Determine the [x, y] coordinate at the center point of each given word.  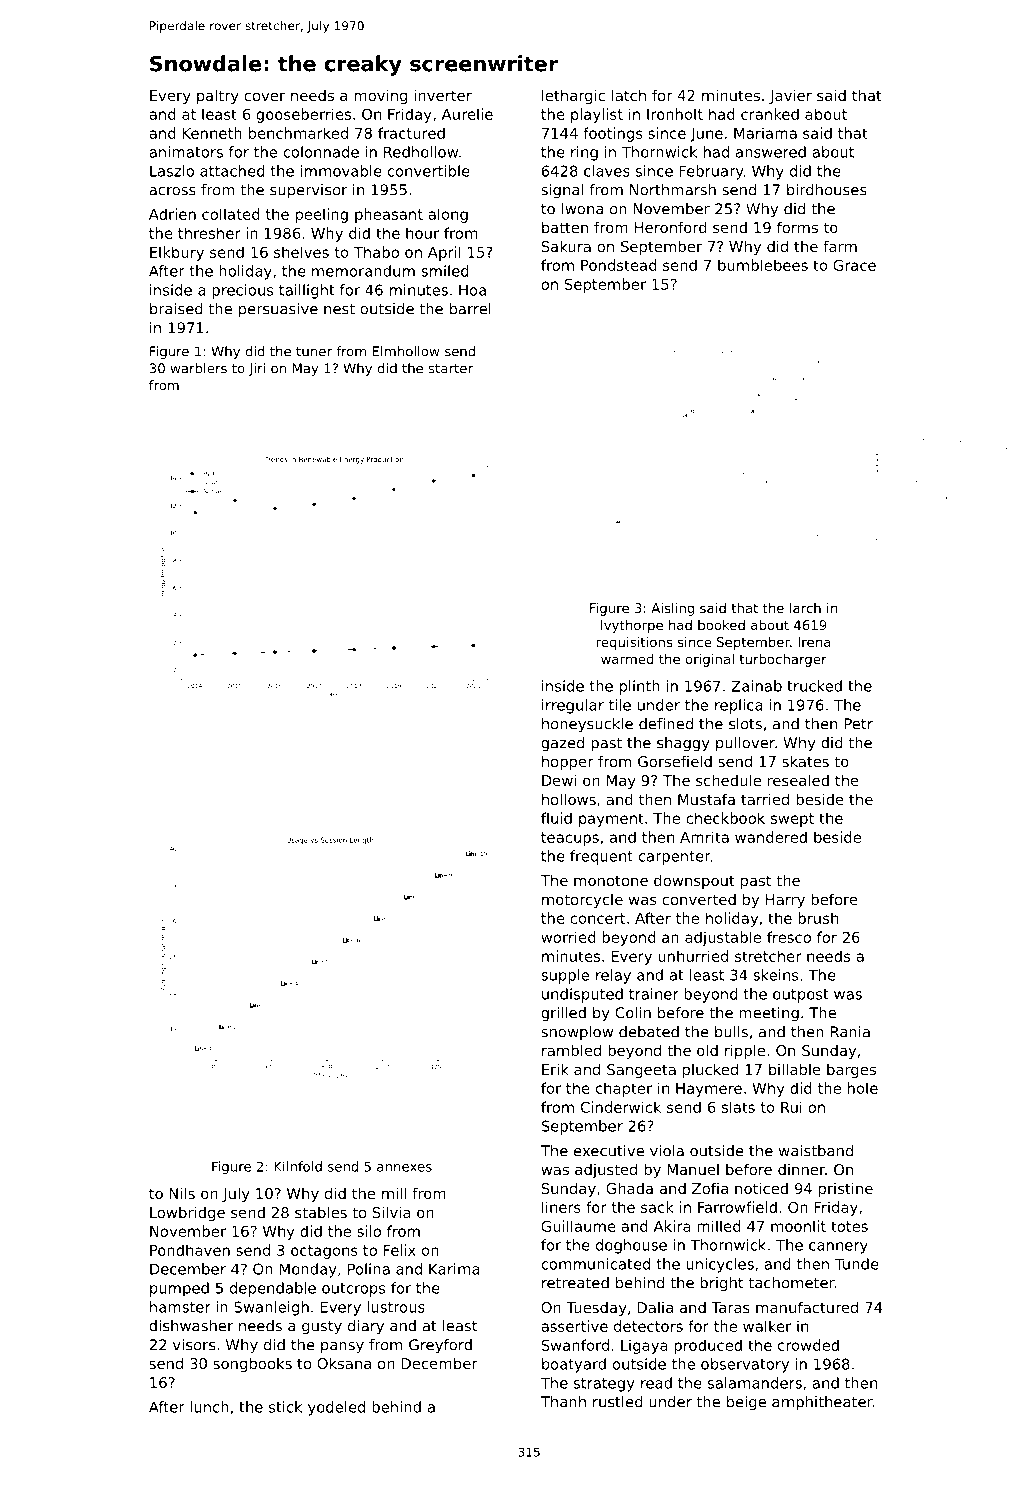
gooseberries [303, 115]
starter [450, 369]
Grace [854, 265]
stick [285, 1407]
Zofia [710, 1188]
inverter [443, 95]
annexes [404, 1168]
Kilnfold [298, 1166]
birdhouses [827, 190]
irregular [573, 706]
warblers [198, 368]
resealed [798, 780]
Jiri [257, 369]
